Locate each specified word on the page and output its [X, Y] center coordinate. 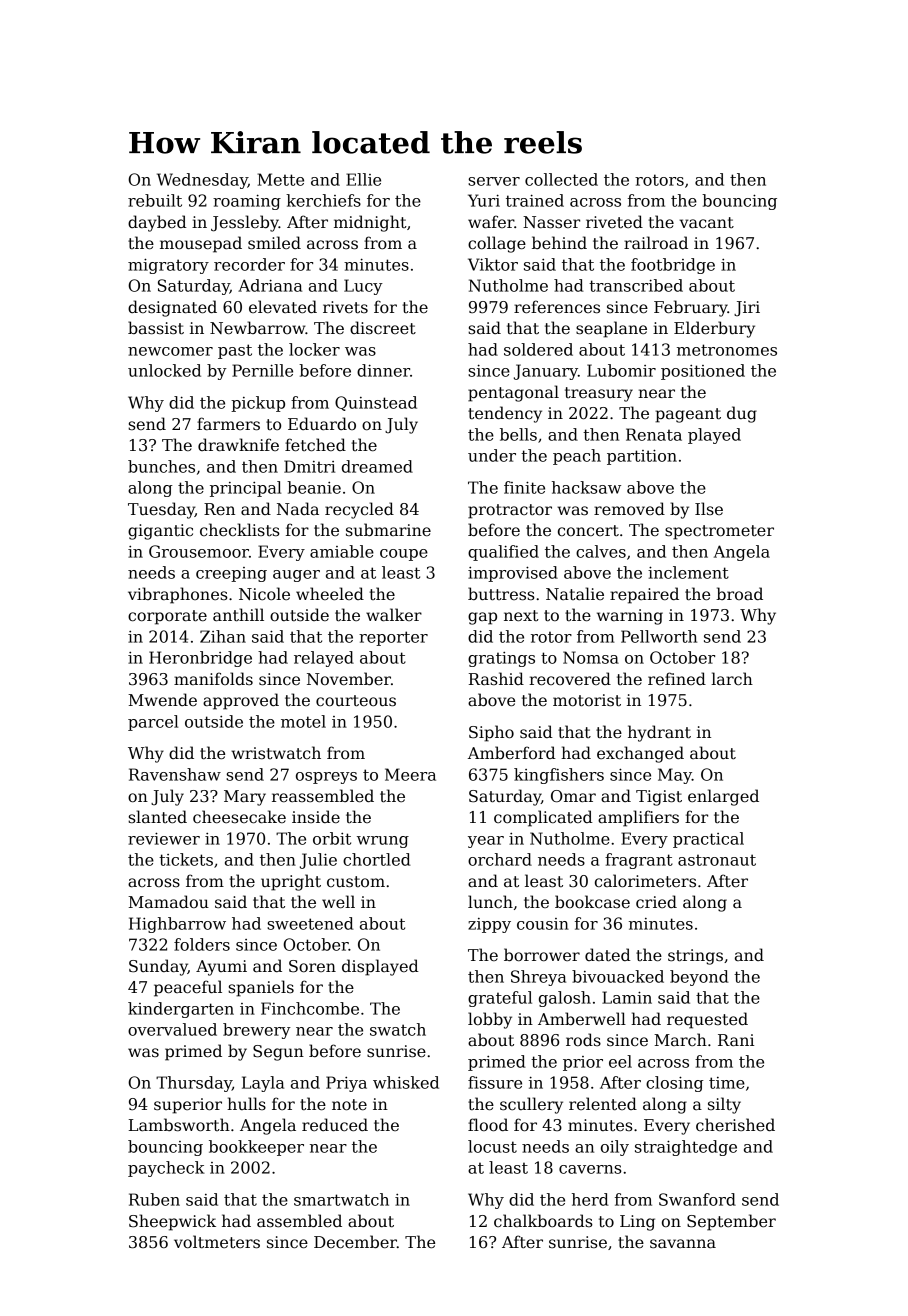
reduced [335, 1124]
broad [739, 593]
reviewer [164, 838]
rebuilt [155, 200]
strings [695, 957]
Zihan [223, 636]
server [494, 181]
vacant [706, 222]
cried [656, 901]
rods [583, 1039]
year [486, 842]
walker [394, 615]
